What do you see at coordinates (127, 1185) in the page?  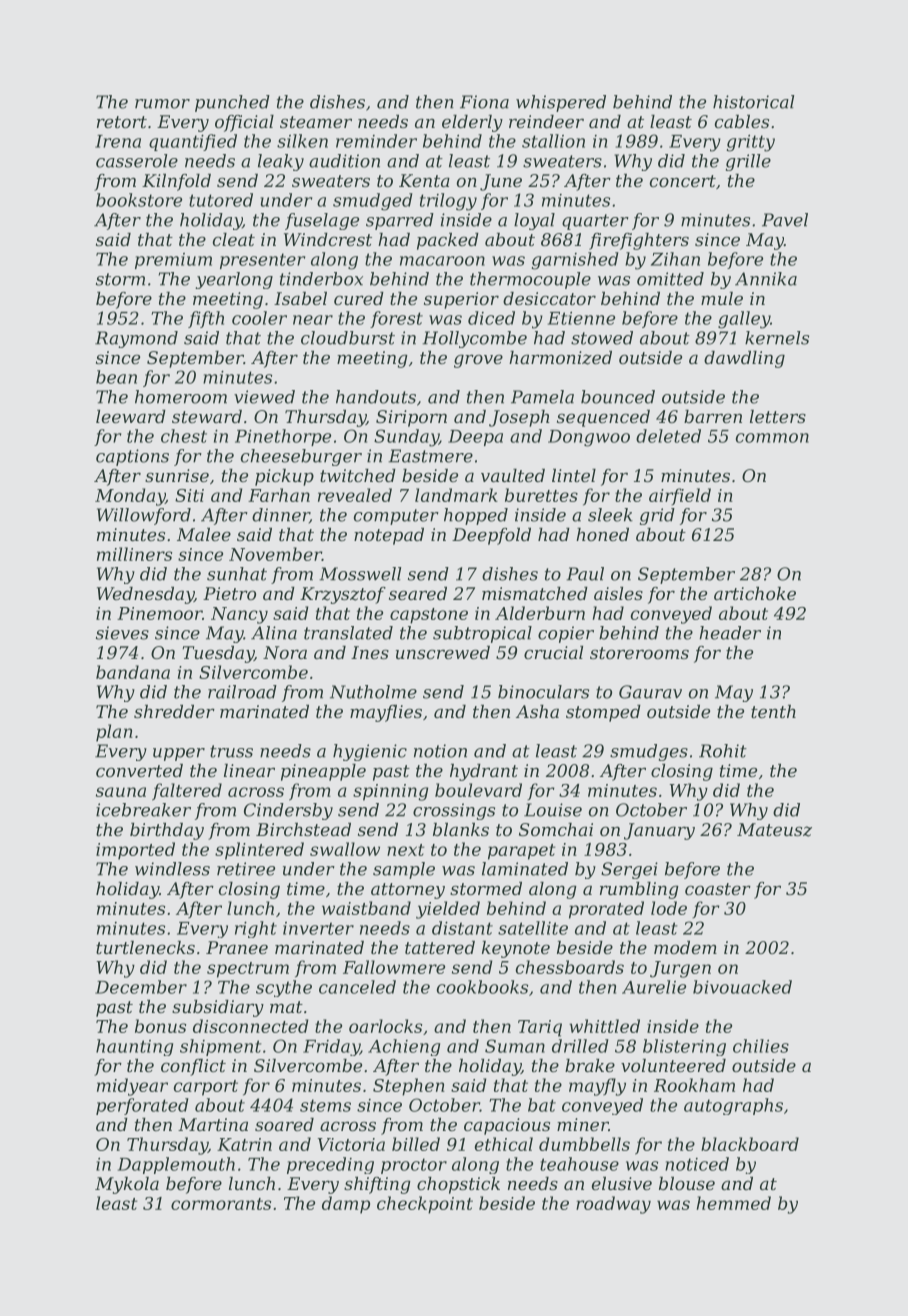 I see `Mykola` at bounding box center [127, 1185].
